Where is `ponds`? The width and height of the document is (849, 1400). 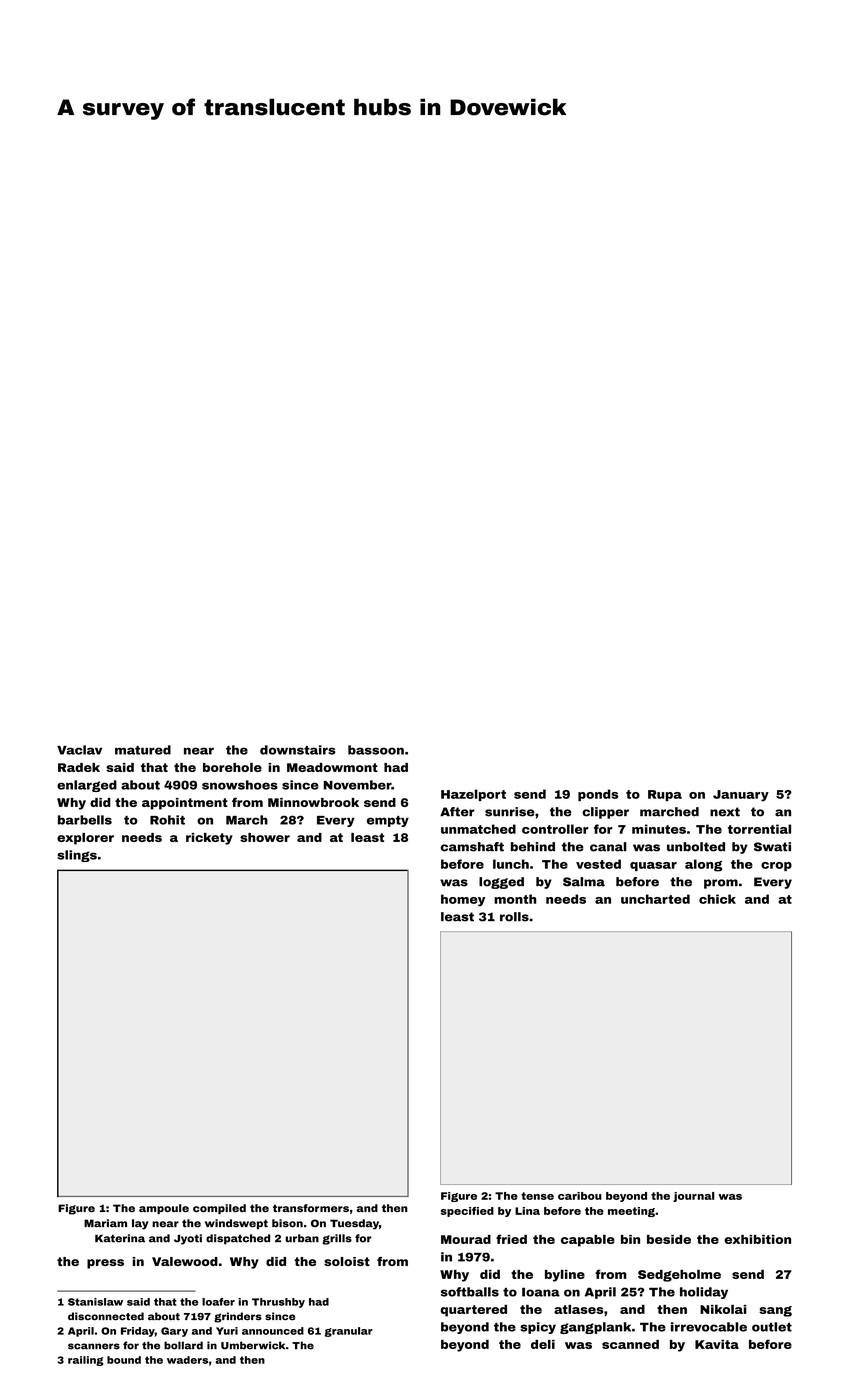
ponds is located at coordinates (598, 795).
